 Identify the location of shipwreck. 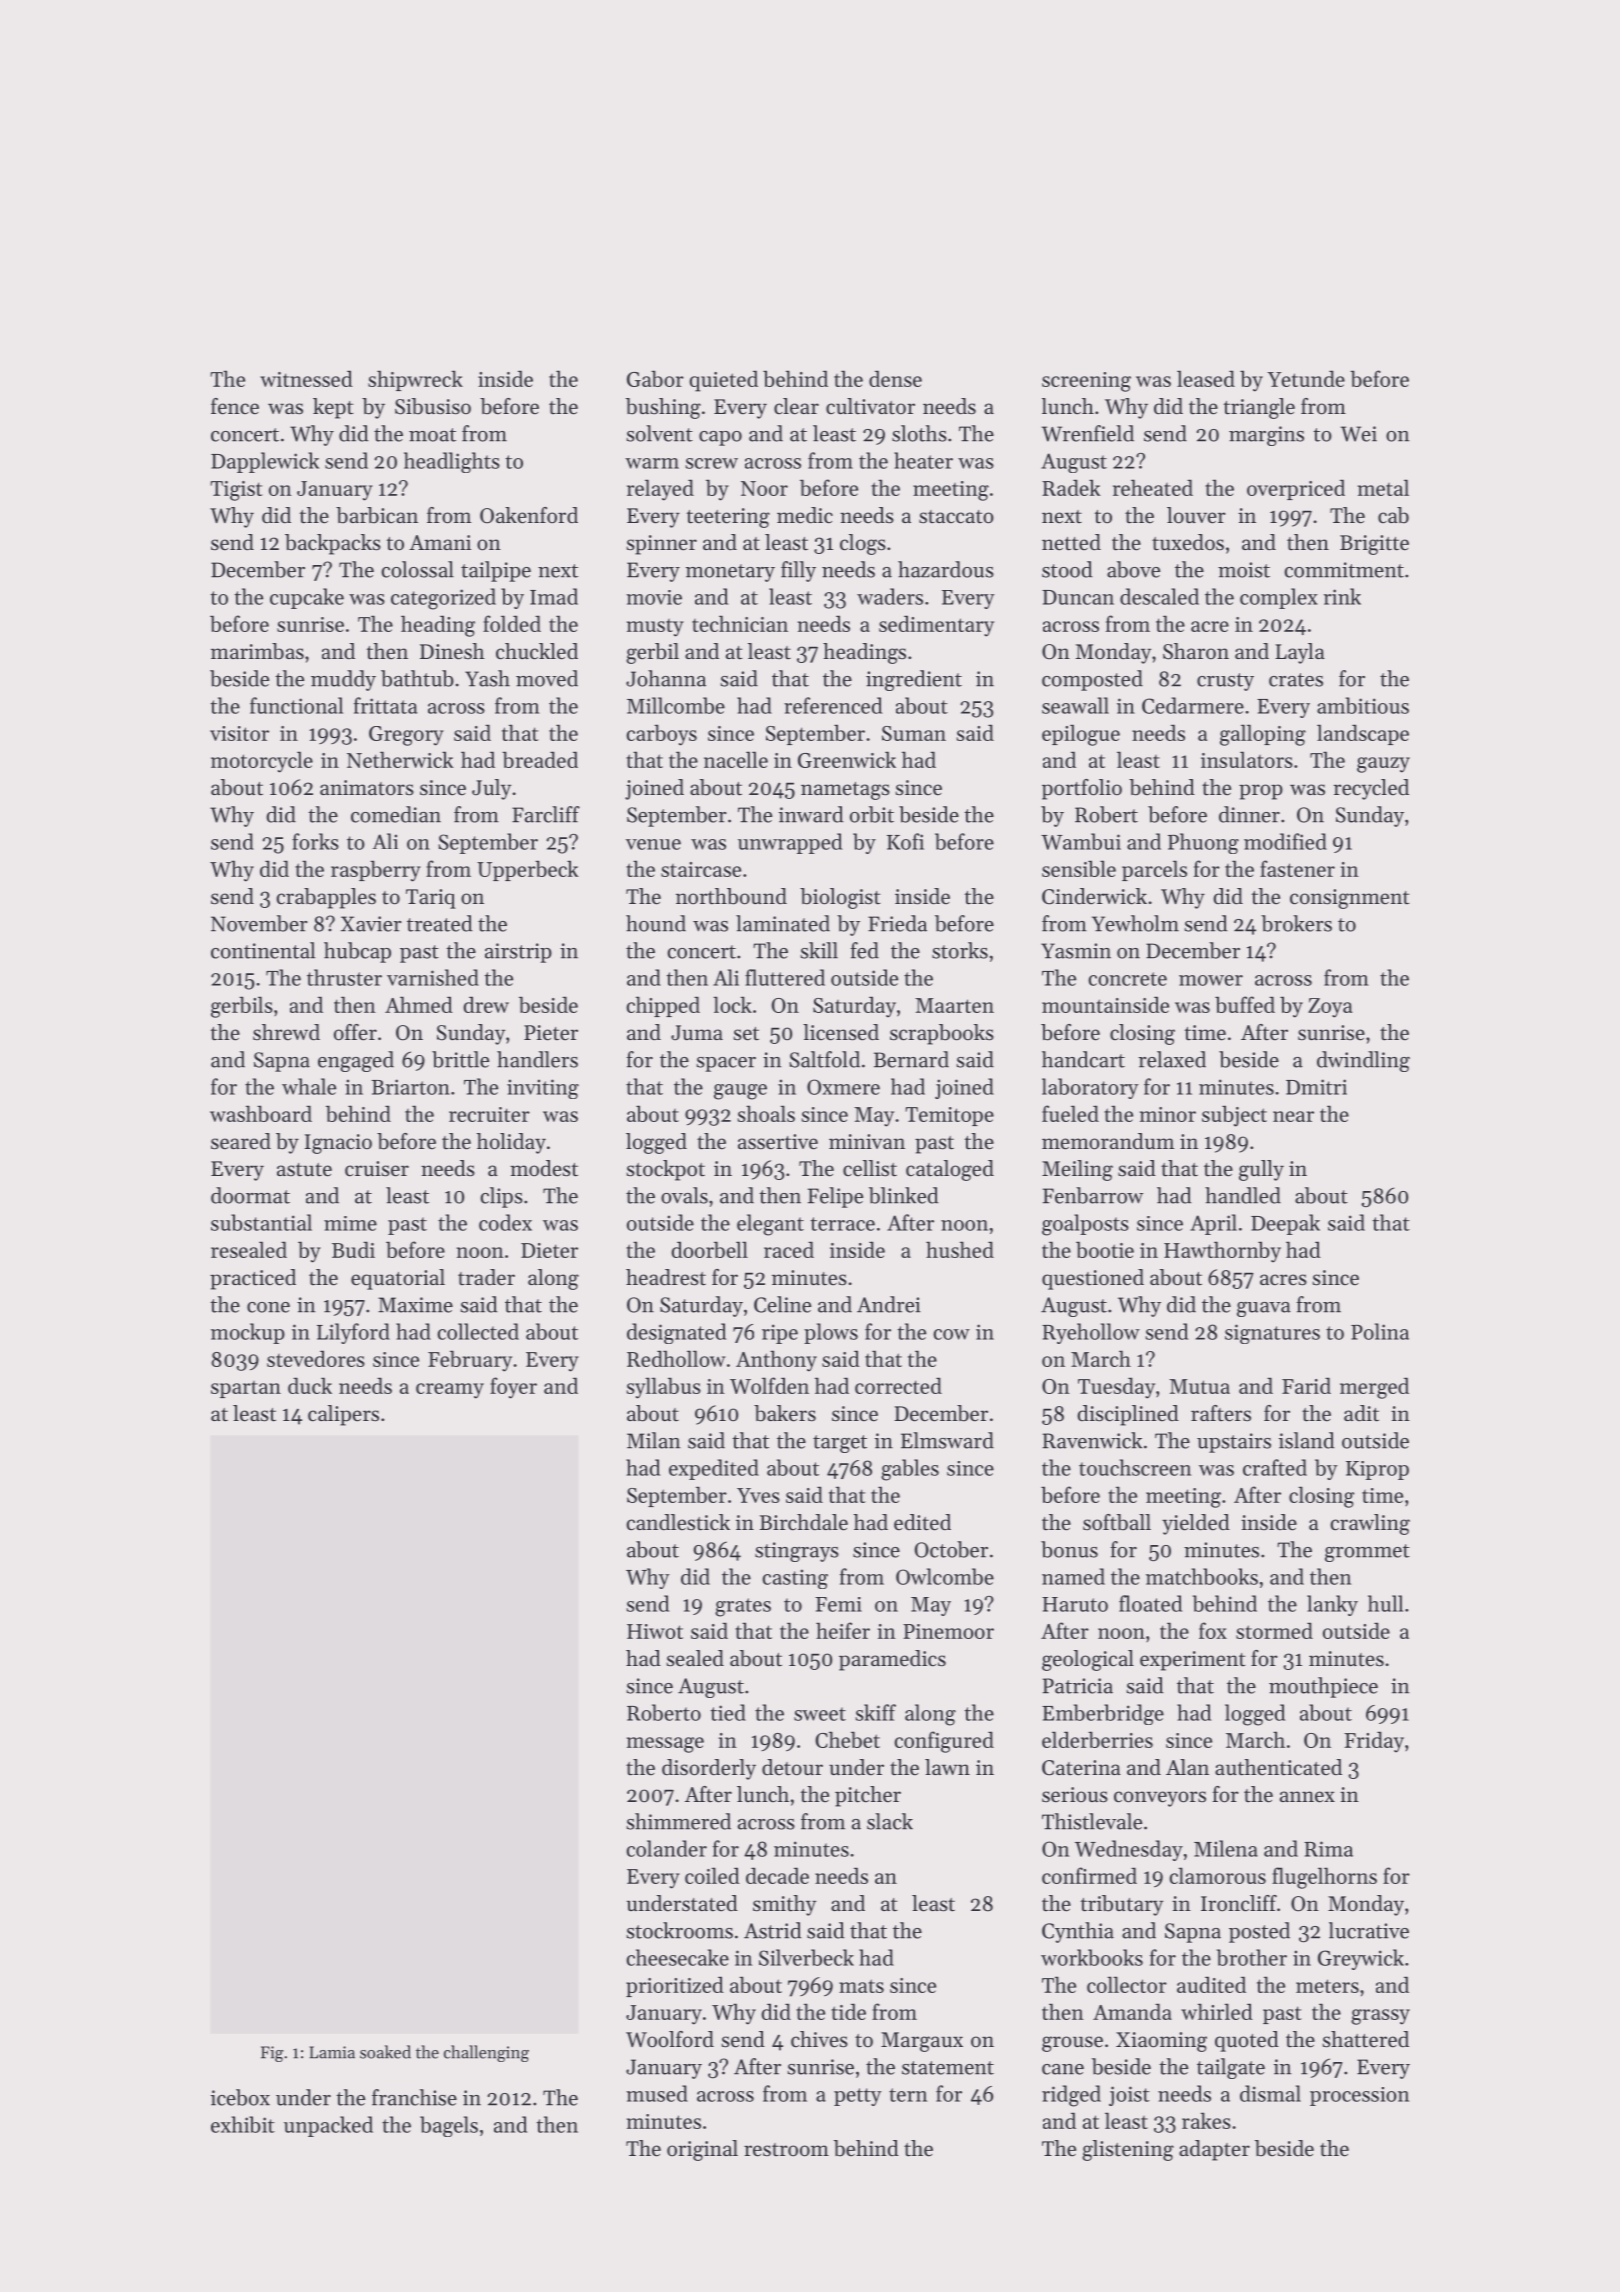
(415, 380).
